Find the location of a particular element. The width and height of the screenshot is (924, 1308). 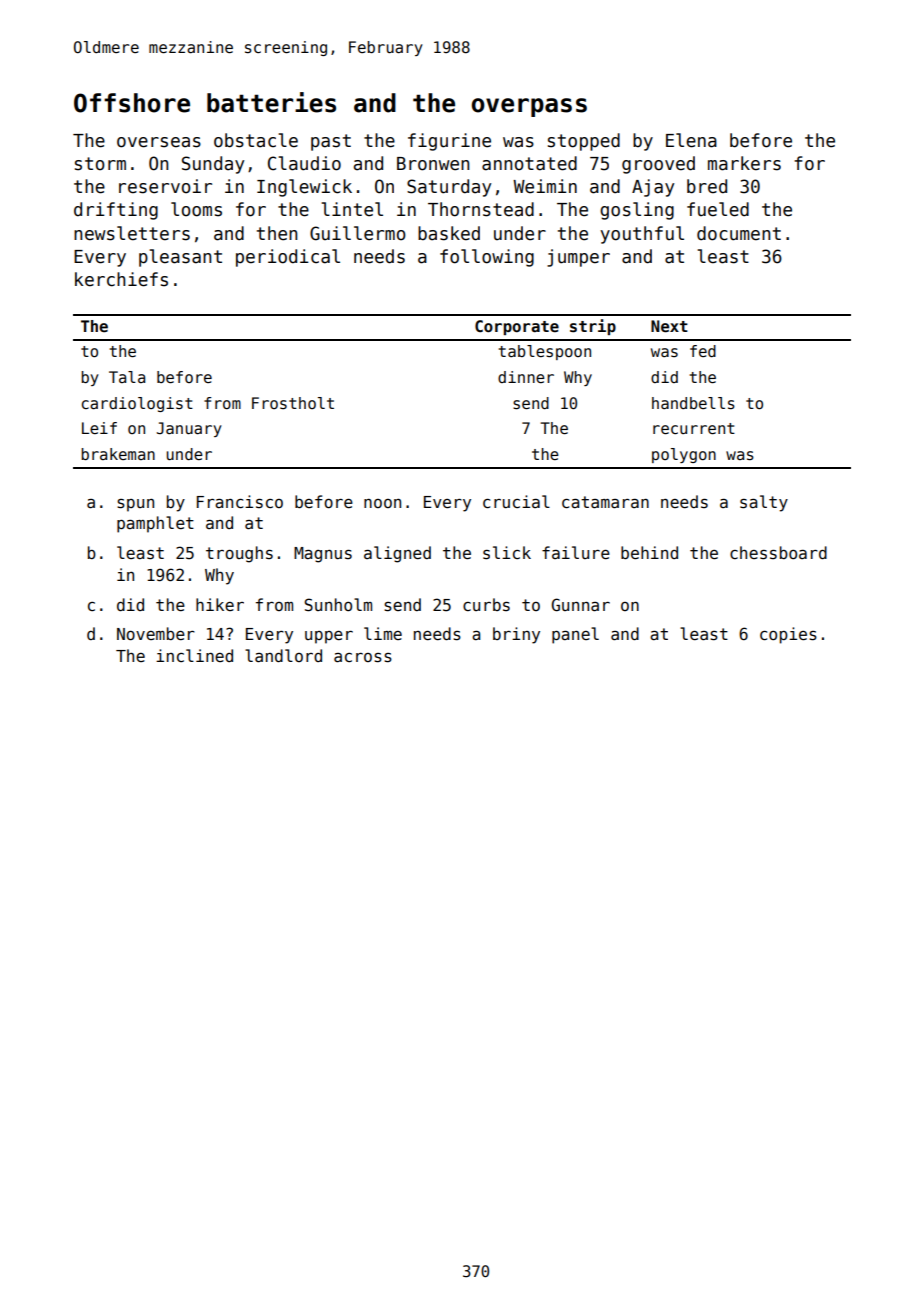

Next is located at coordinates (669, 326).
